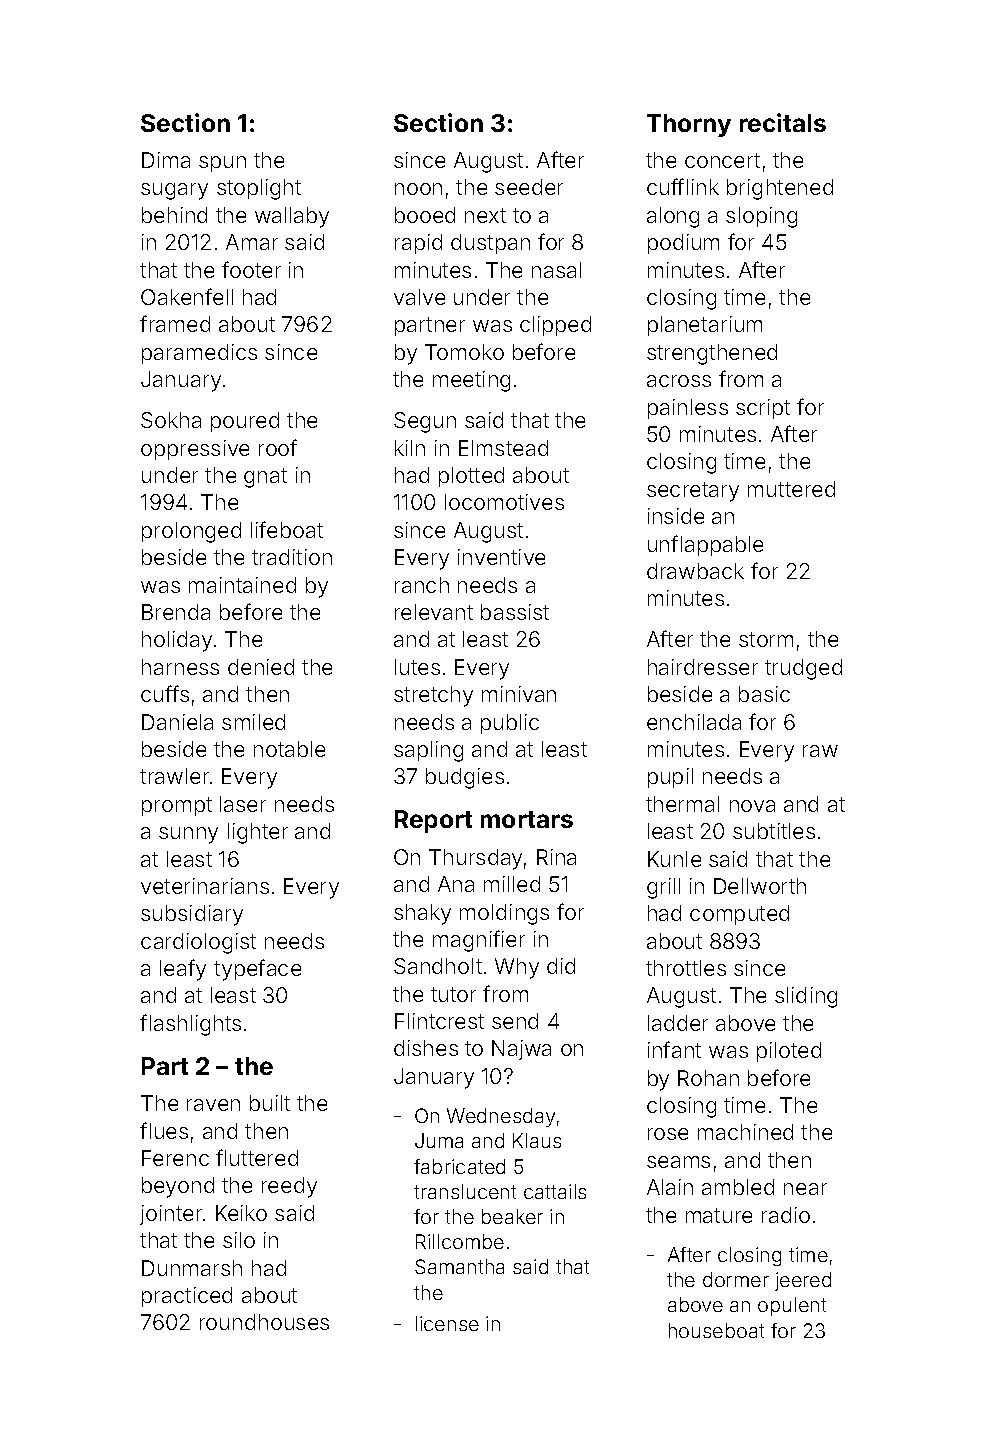  I want to click on podium, so click(683, 244).
